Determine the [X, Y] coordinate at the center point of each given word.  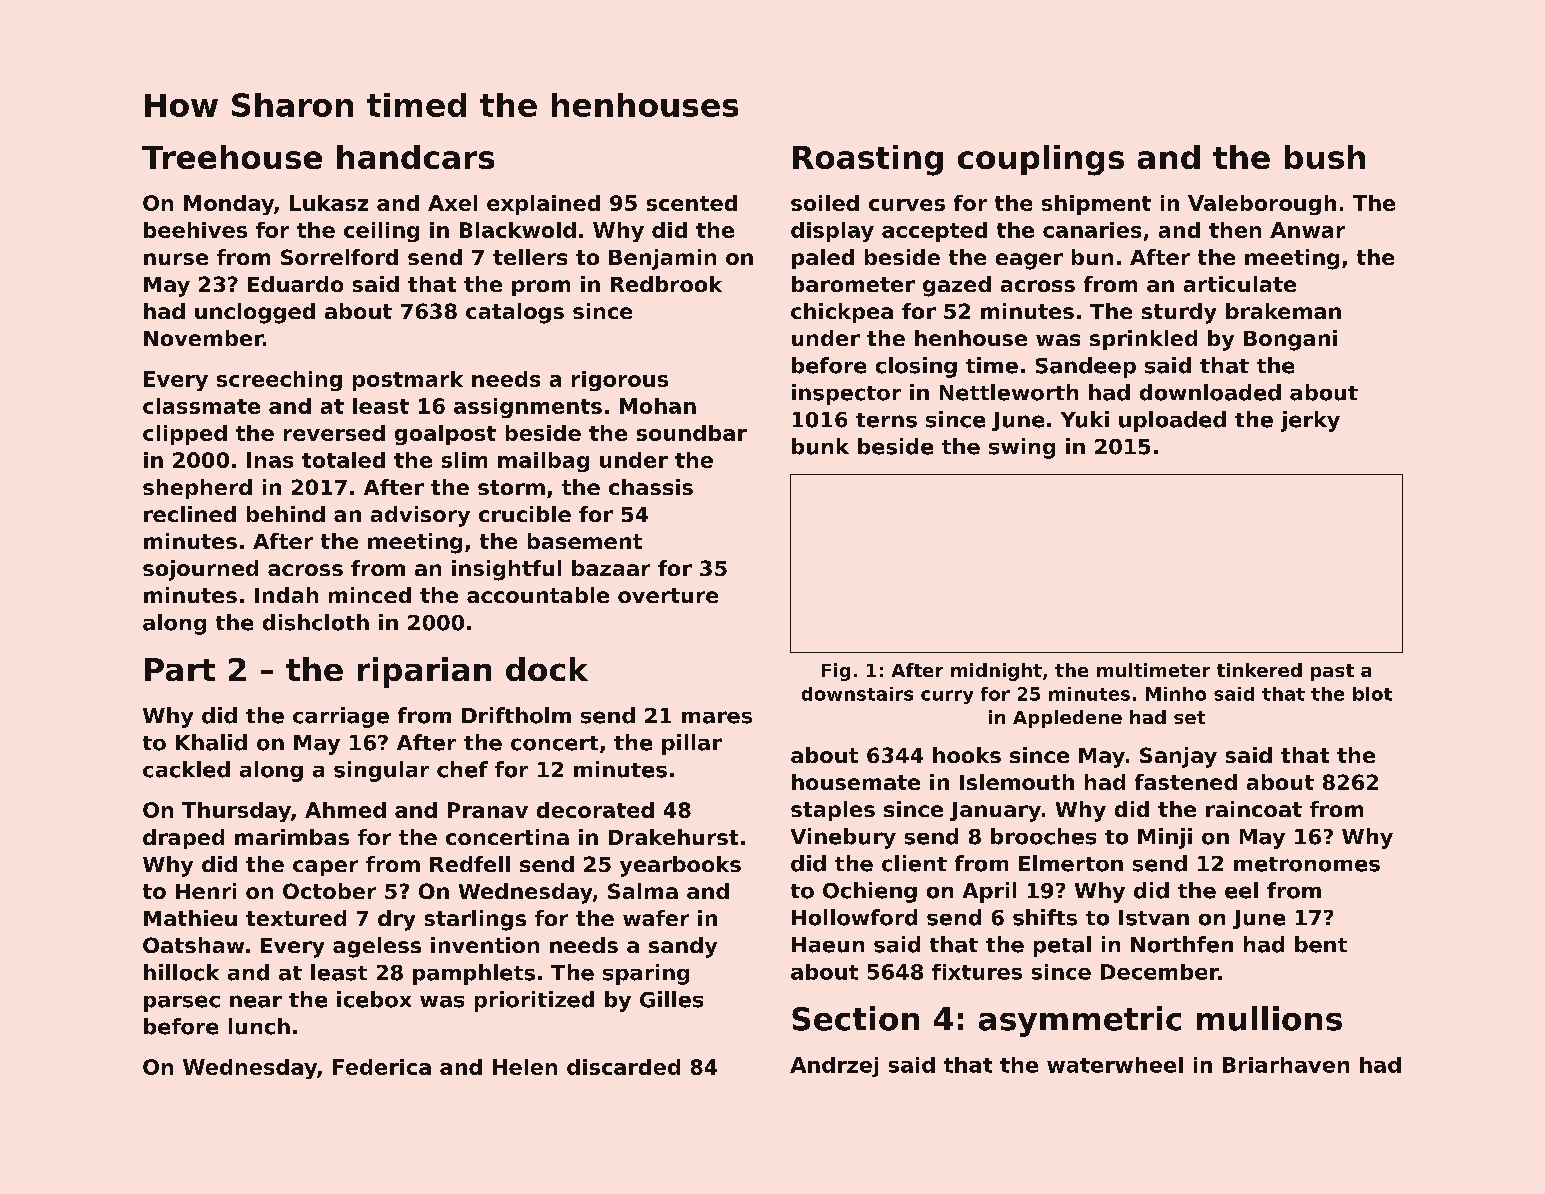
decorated [595, 810]
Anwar [1307, 230]
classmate [201, 406]
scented [692, 203]
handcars [415, 157]
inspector [846, 394]
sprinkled [1143, 340]
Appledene [1067, 719]
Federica [382, 1067]
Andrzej [834, 1067]
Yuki [1085, 419]
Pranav [488, 810]
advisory [420, 516]
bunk [820, 446]
